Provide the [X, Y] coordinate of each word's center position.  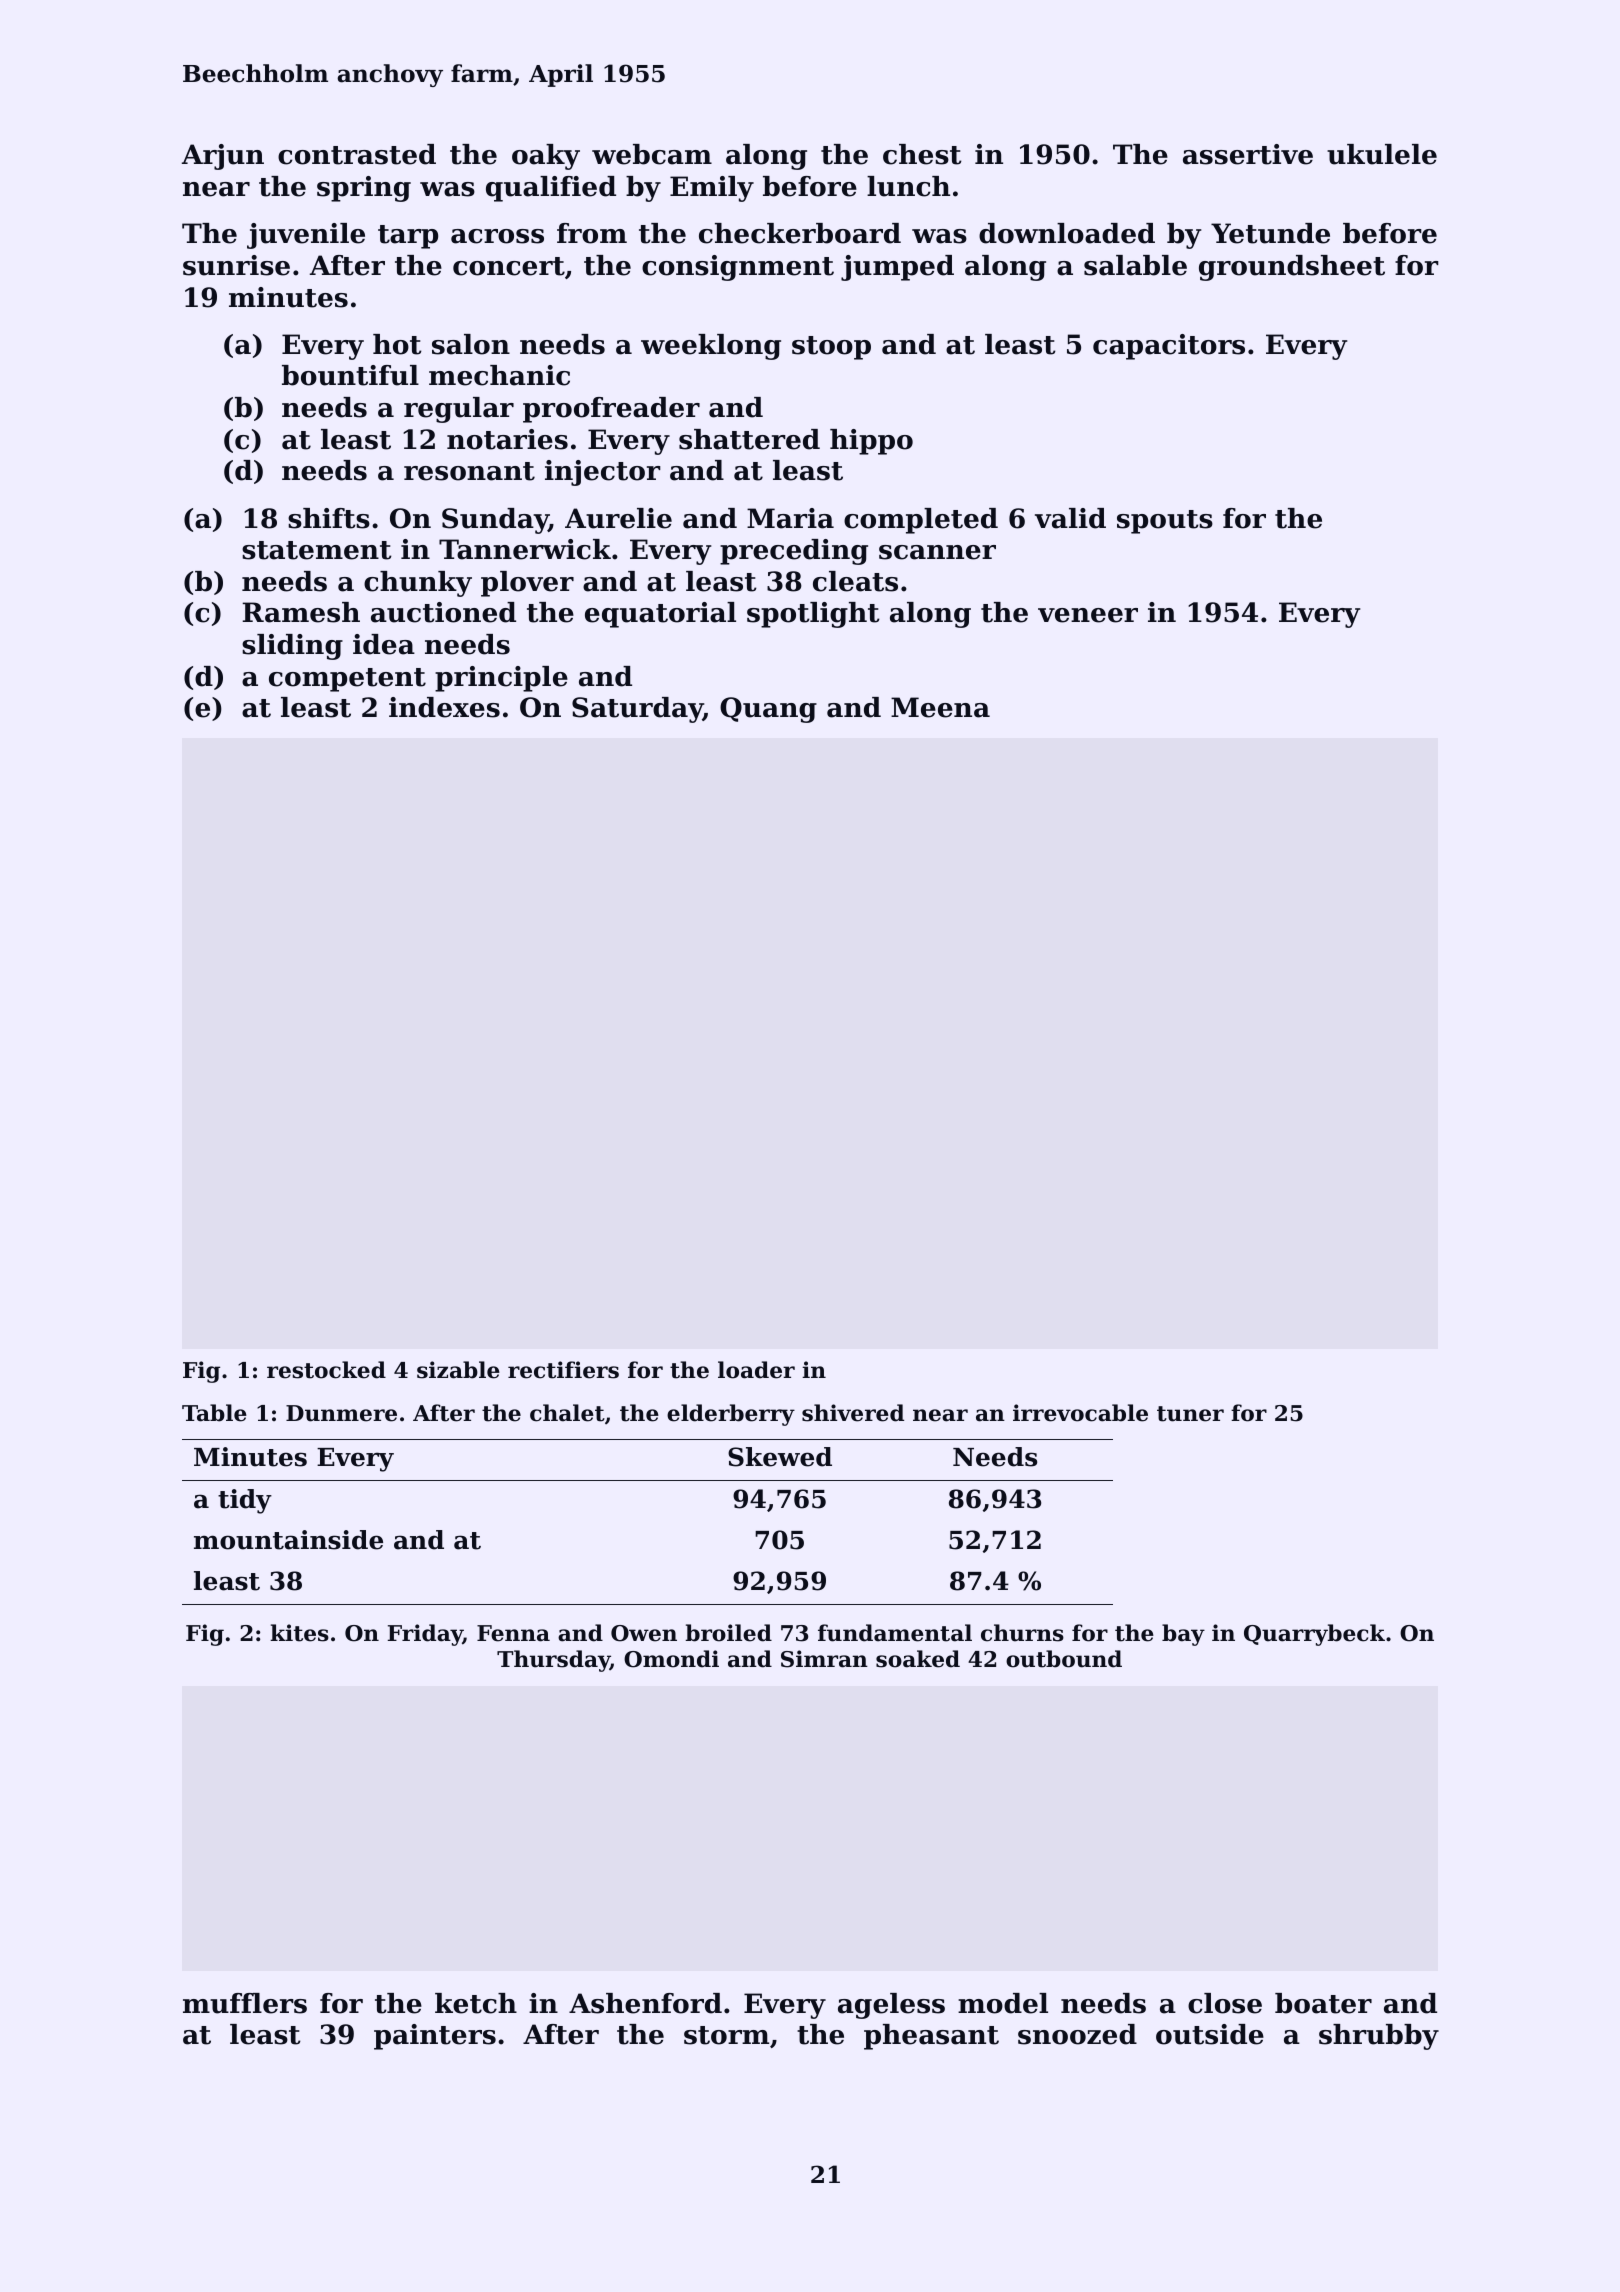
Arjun [223, 157]
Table [214, 1413]
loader [756, 1370]
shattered [749, 439]
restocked [326, 1370]
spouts [1165, 522]
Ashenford [645, 2003]
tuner [1190, 1414]
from [592, 233]
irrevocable [1080, 1413]
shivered [853, 1413]
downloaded [1067, 233]
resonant [469, 471]
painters [435, 2037]
